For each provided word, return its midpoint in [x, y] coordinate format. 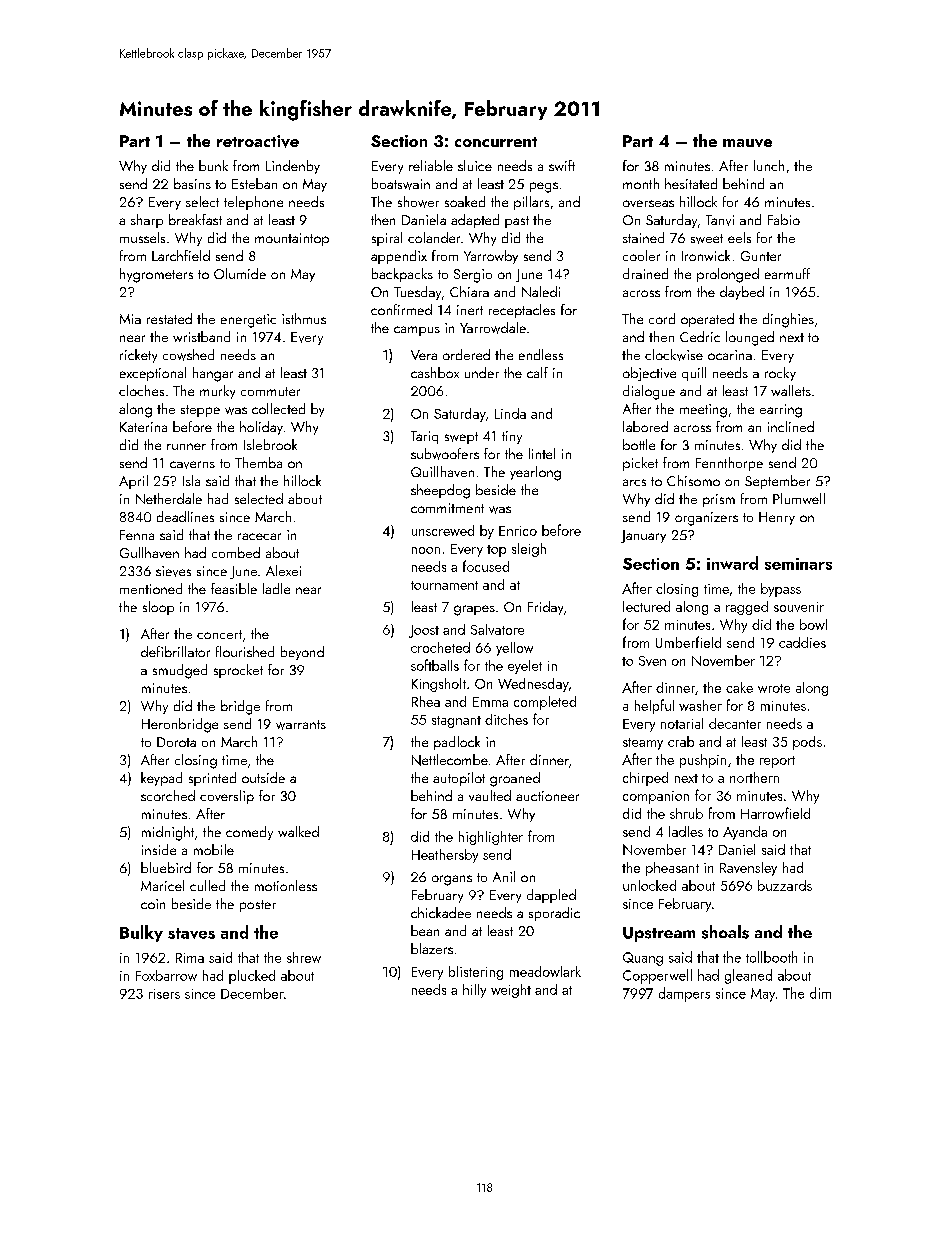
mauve [747, 143]
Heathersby [445, 856]
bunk [213, 165]
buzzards [785, 885]
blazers [432, 948]
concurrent [496, 142]
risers [164, 994]
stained [643, 237]
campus [417, 331]
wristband [201, 336]
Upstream [659, 934]
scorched [168, 795]
